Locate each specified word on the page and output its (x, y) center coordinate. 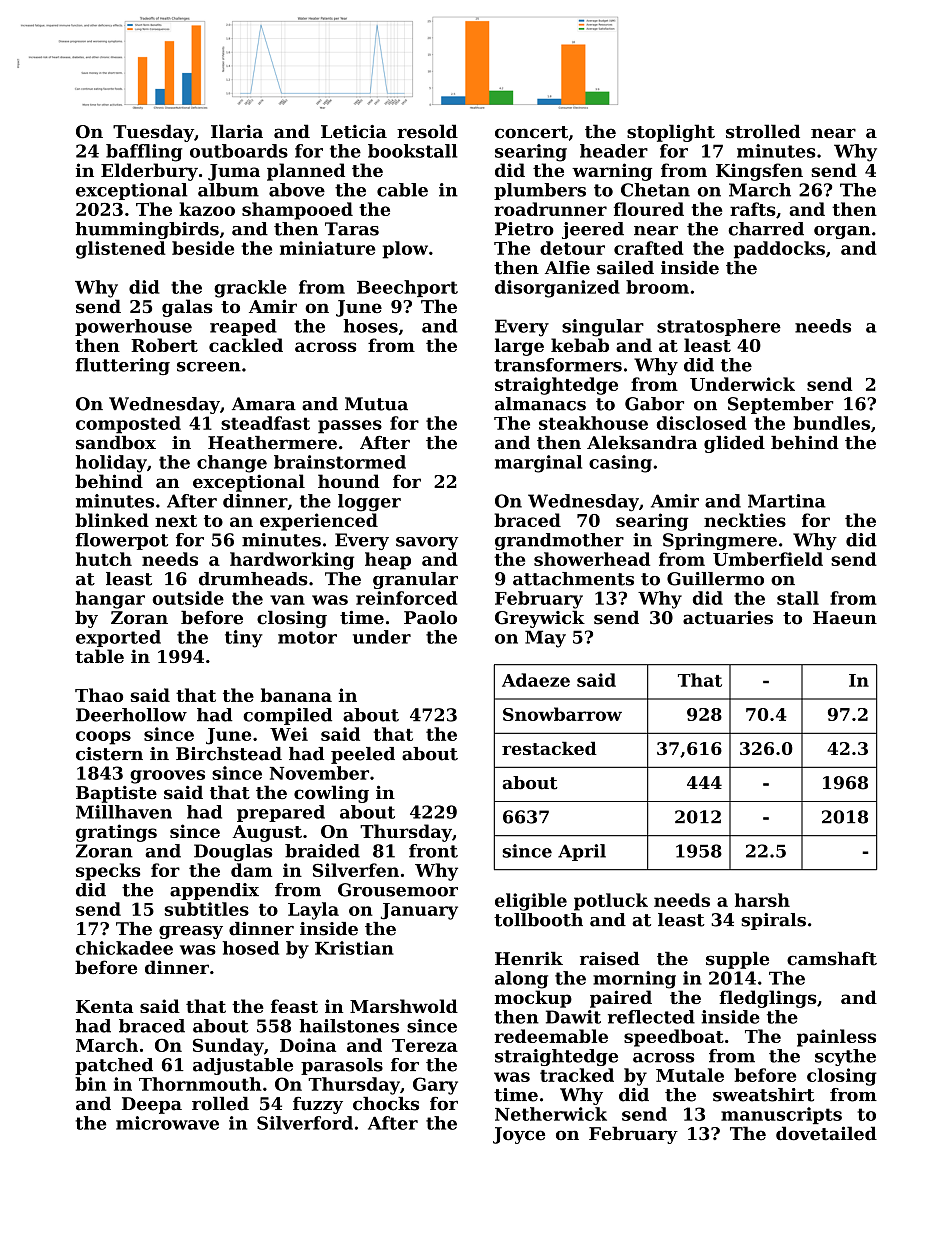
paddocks (779, 250)
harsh (762, 900)
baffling (144, 153)
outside (188, 598)
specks (108, 872)
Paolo (430, 617)
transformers (558, 365)
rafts (753, 209)
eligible (531, 902)
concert (531, 132)
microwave (167, 1123)
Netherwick (551, 1114)
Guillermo (715, 579)
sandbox (116, 443)
